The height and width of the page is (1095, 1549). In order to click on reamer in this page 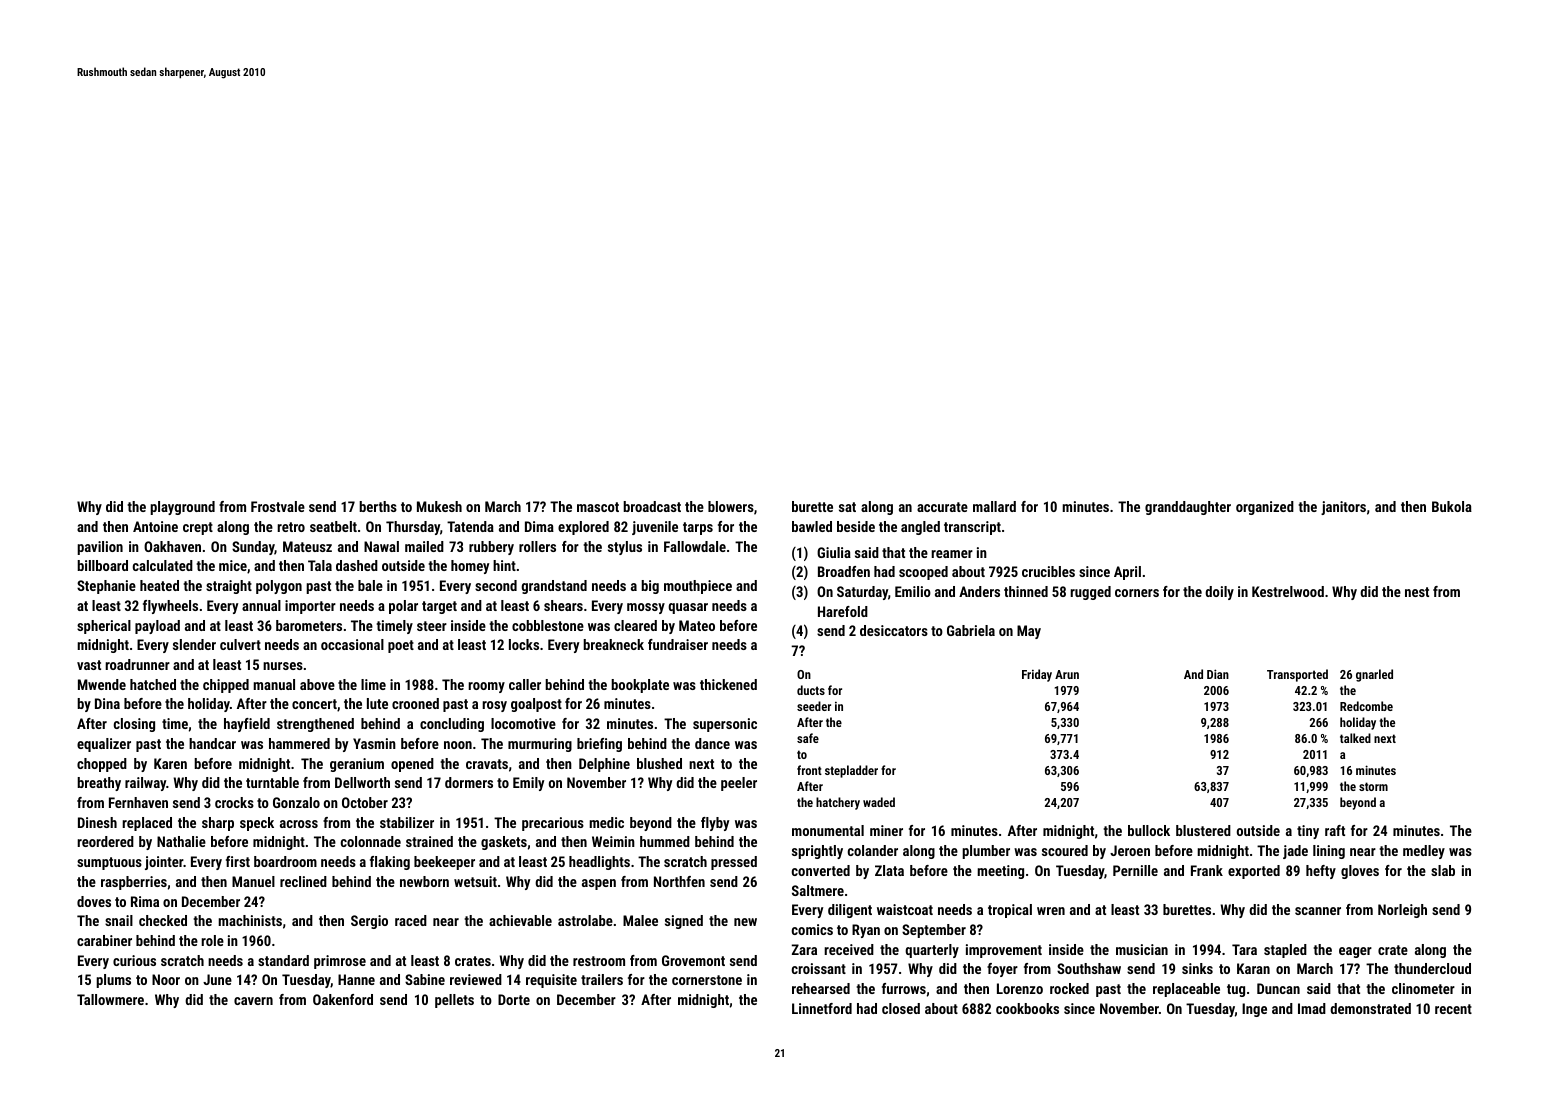, I will do `click(952, 554)`.
